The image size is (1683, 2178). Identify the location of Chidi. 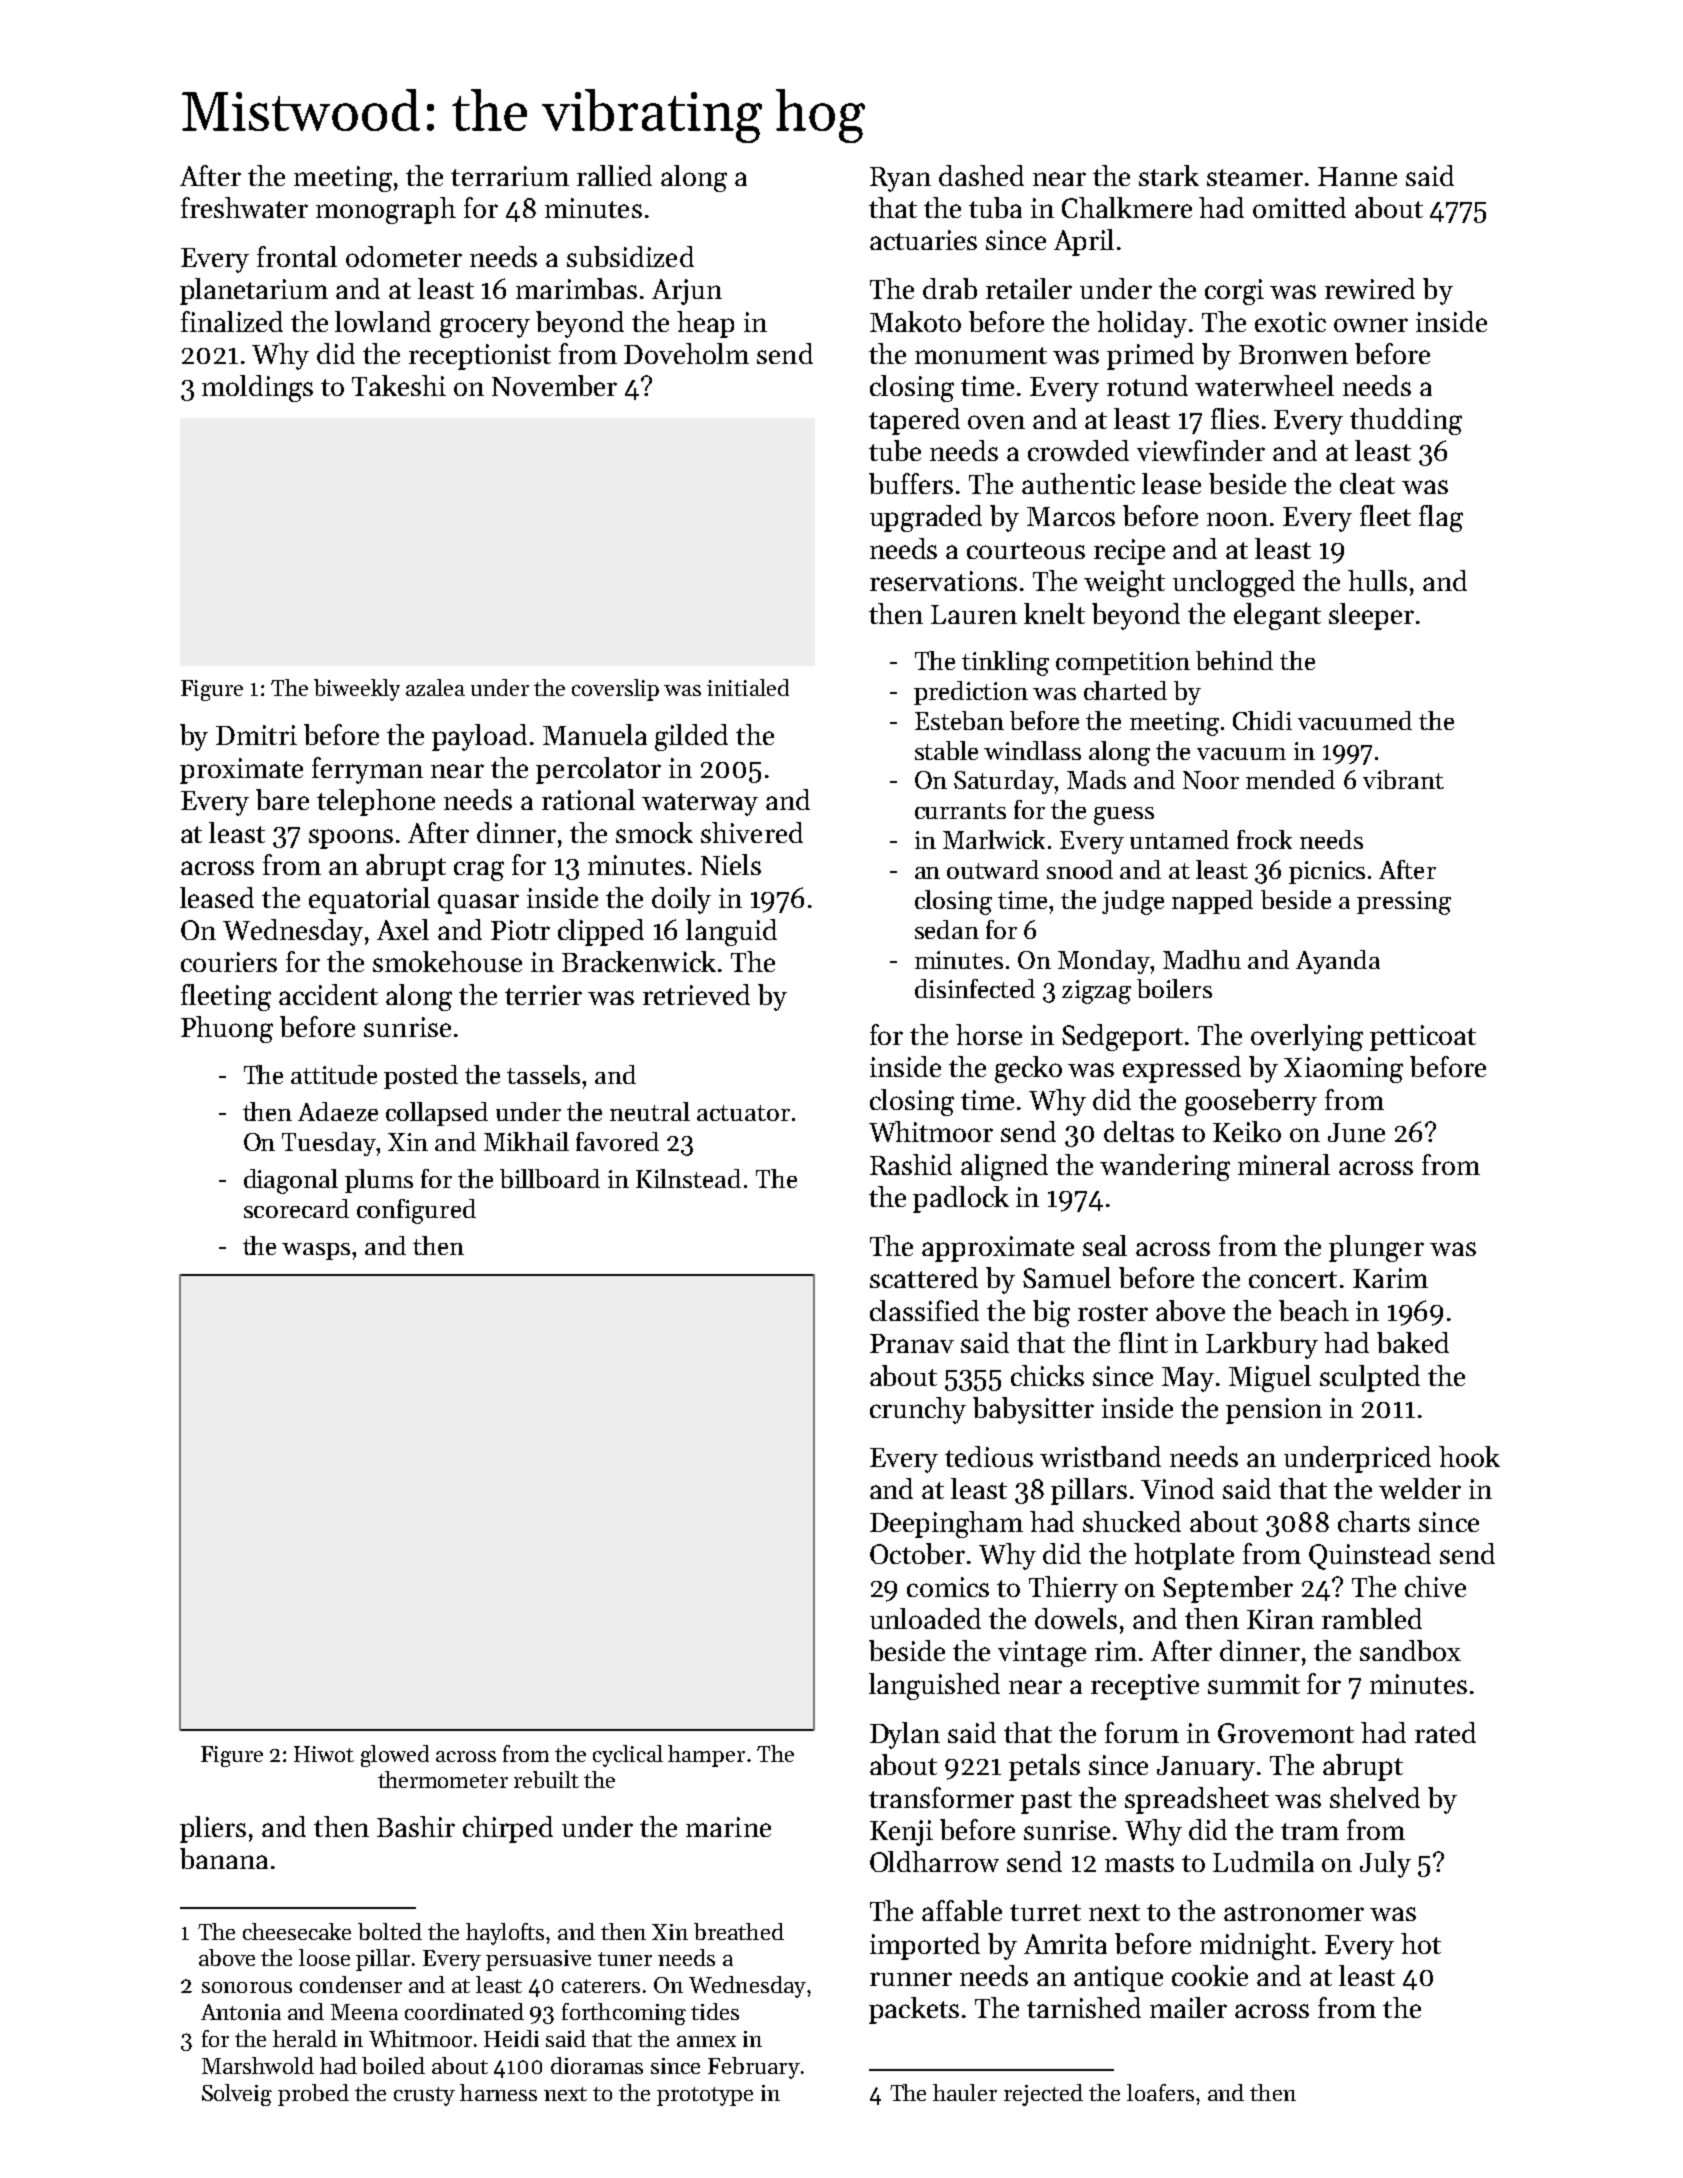
(1262, 720).
